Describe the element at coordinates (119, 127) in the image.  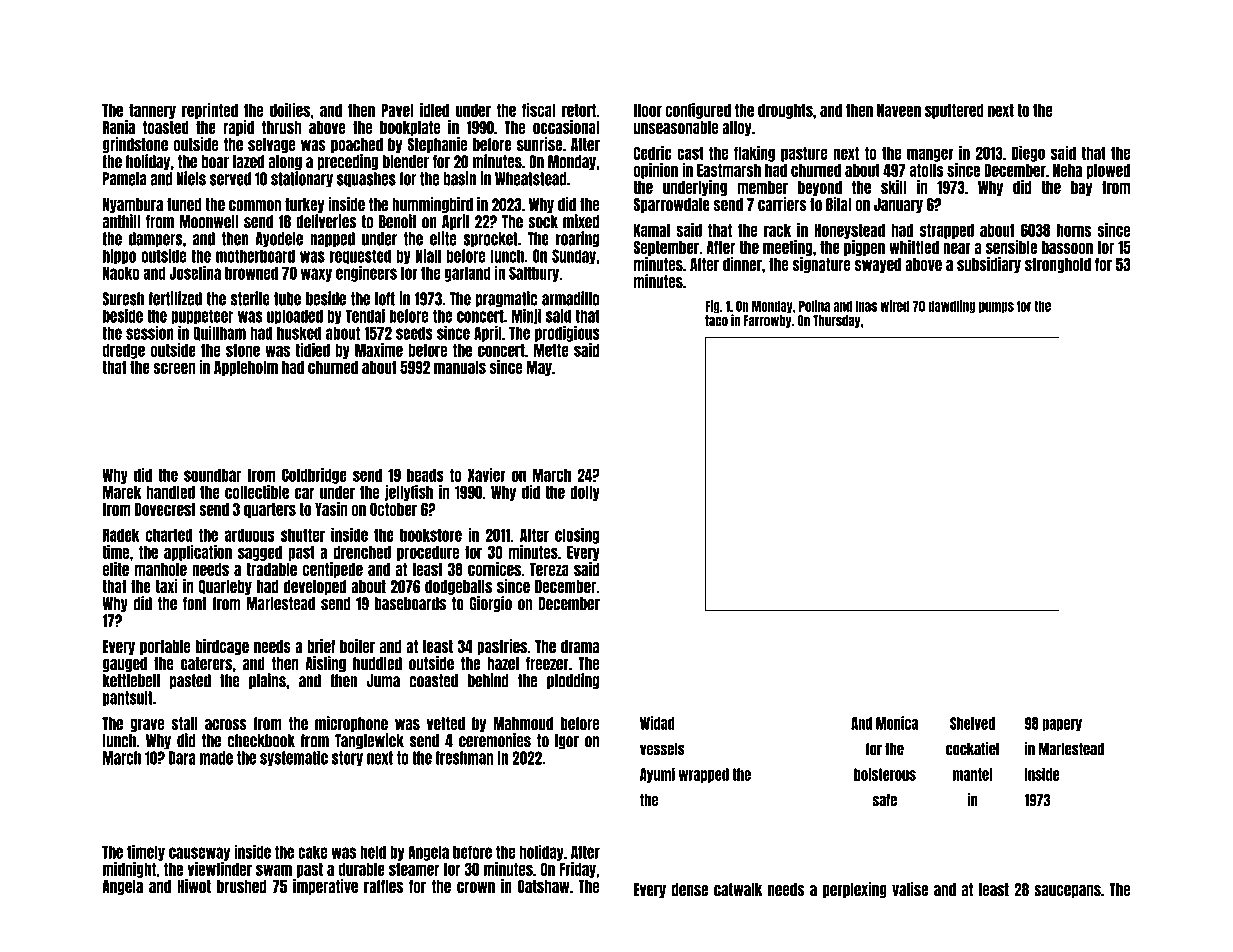
I see `Rania` at that location.
